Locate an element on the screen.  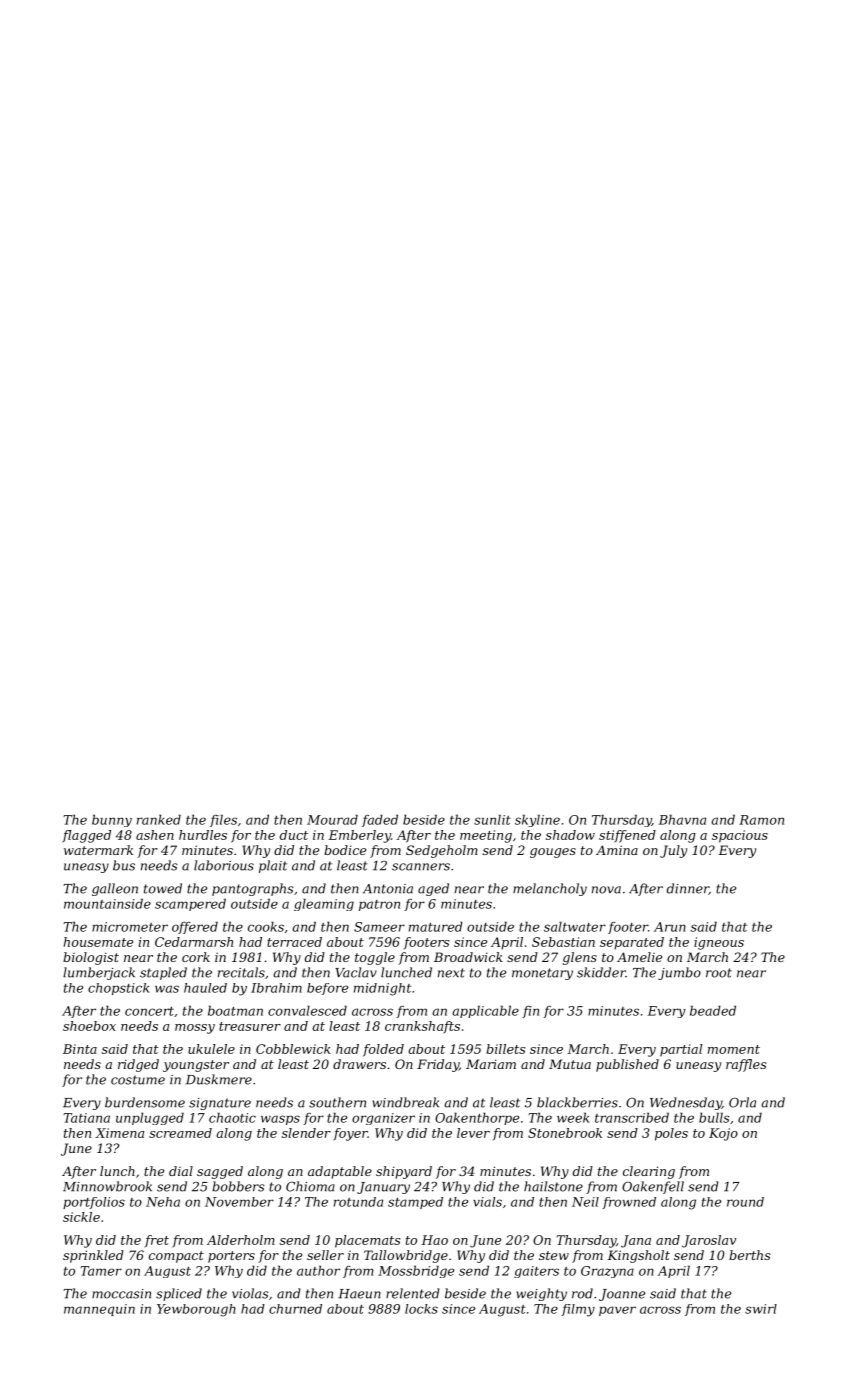
galleon is located at coordinates (115, 889).
